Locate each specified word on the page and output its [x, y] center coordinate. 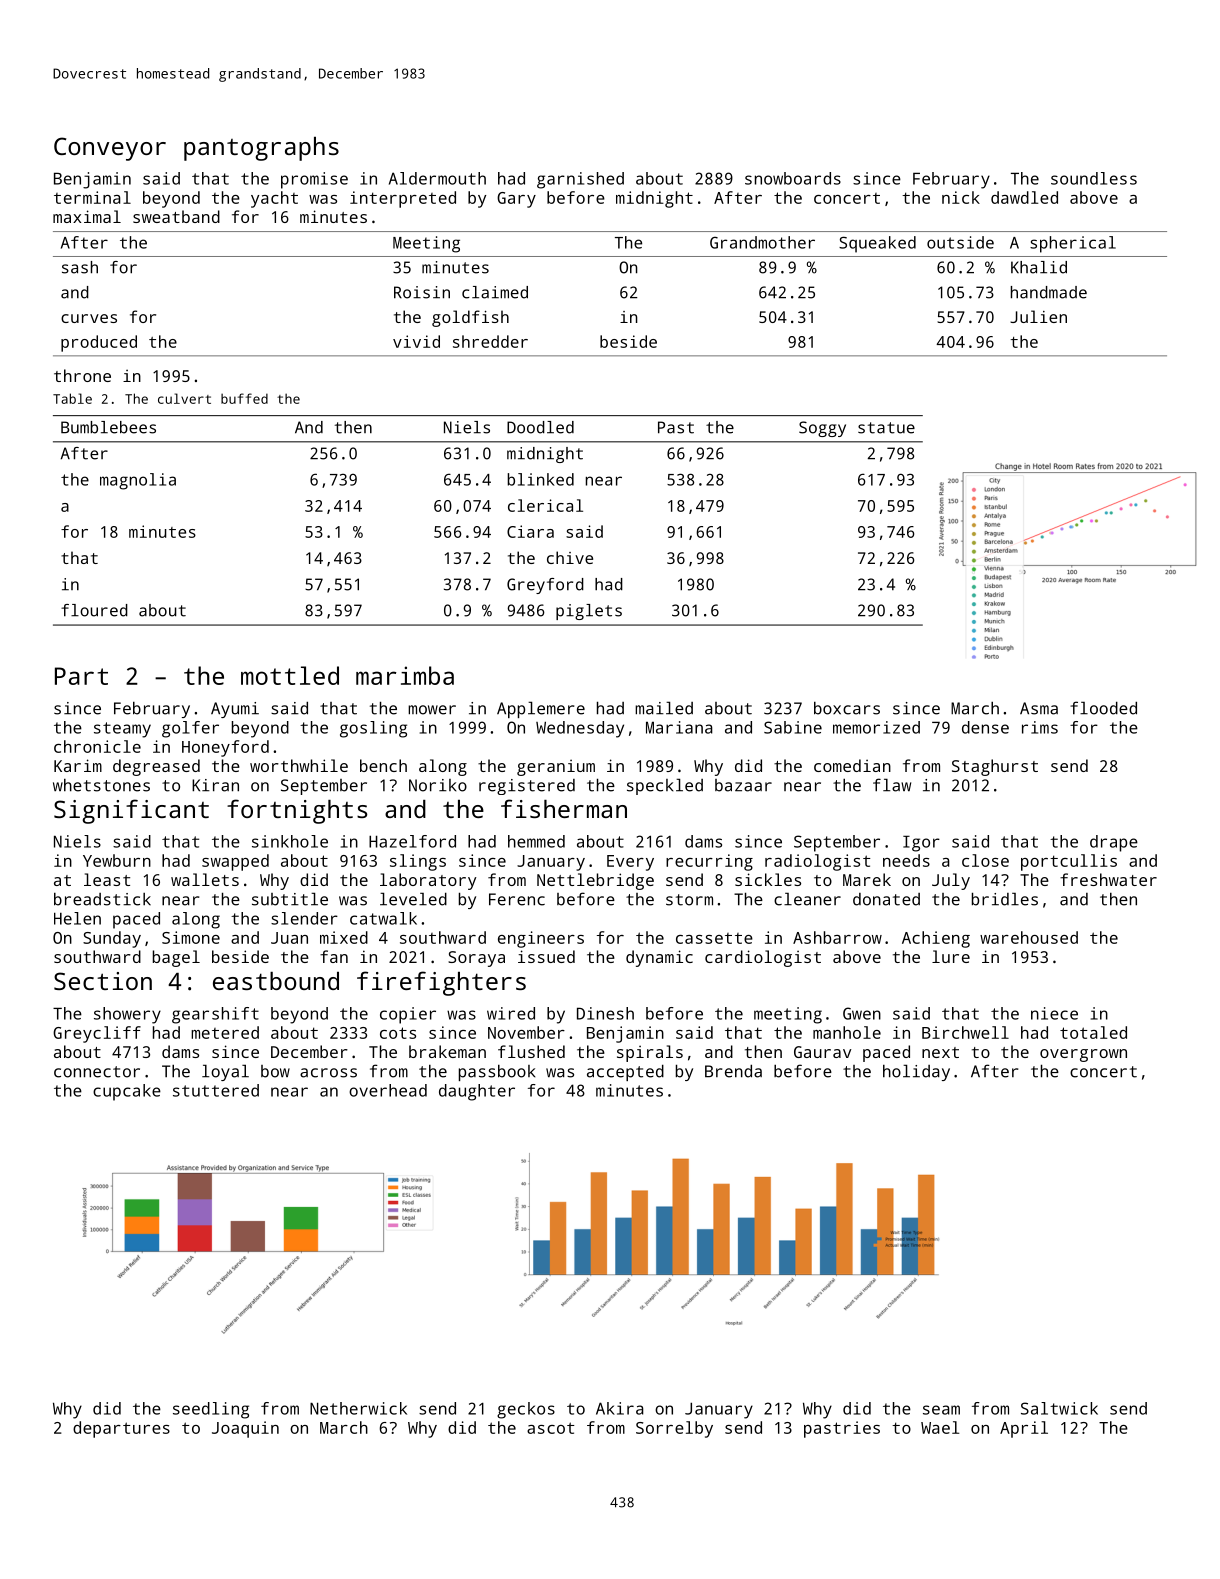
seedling [211, 1410]
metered [225, 1032]
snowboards [793, 178]
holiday [916, 1072]
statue [886, 428]
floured [94, 610]
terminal [92, 197]
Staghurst [995, 767]
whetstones [101, 785]
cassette [714, 938]
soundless [1094, 178]
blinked [540, 479]
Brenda [733, 1071]
